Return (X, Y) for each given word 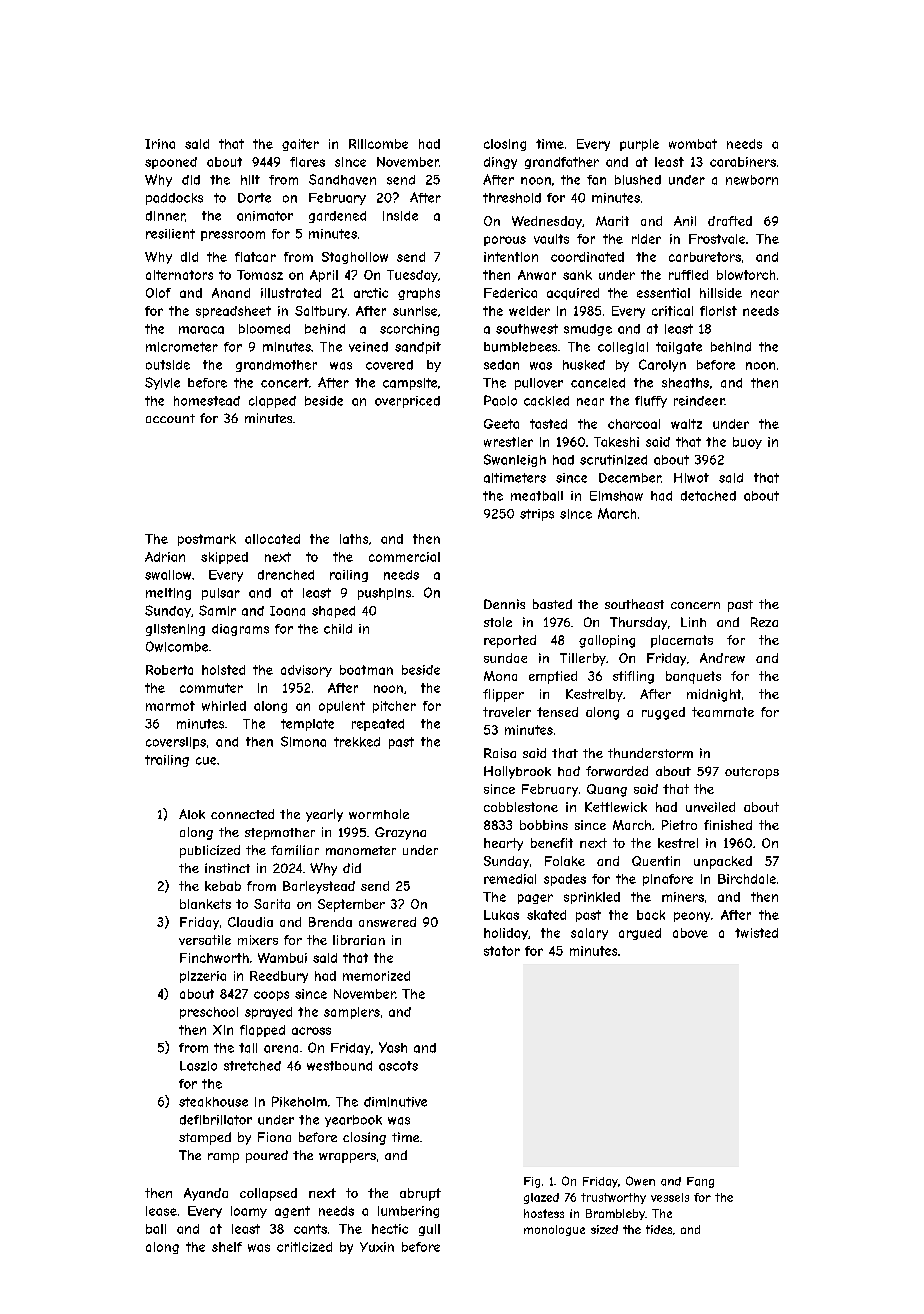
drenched (286, 575)
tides (659, 1229)
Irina (160, 144)
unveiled (710, 807)
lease (161, 1211)
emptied (553, 677)
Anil (685, 221)
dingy (500, 163)
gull (429, 1230)
